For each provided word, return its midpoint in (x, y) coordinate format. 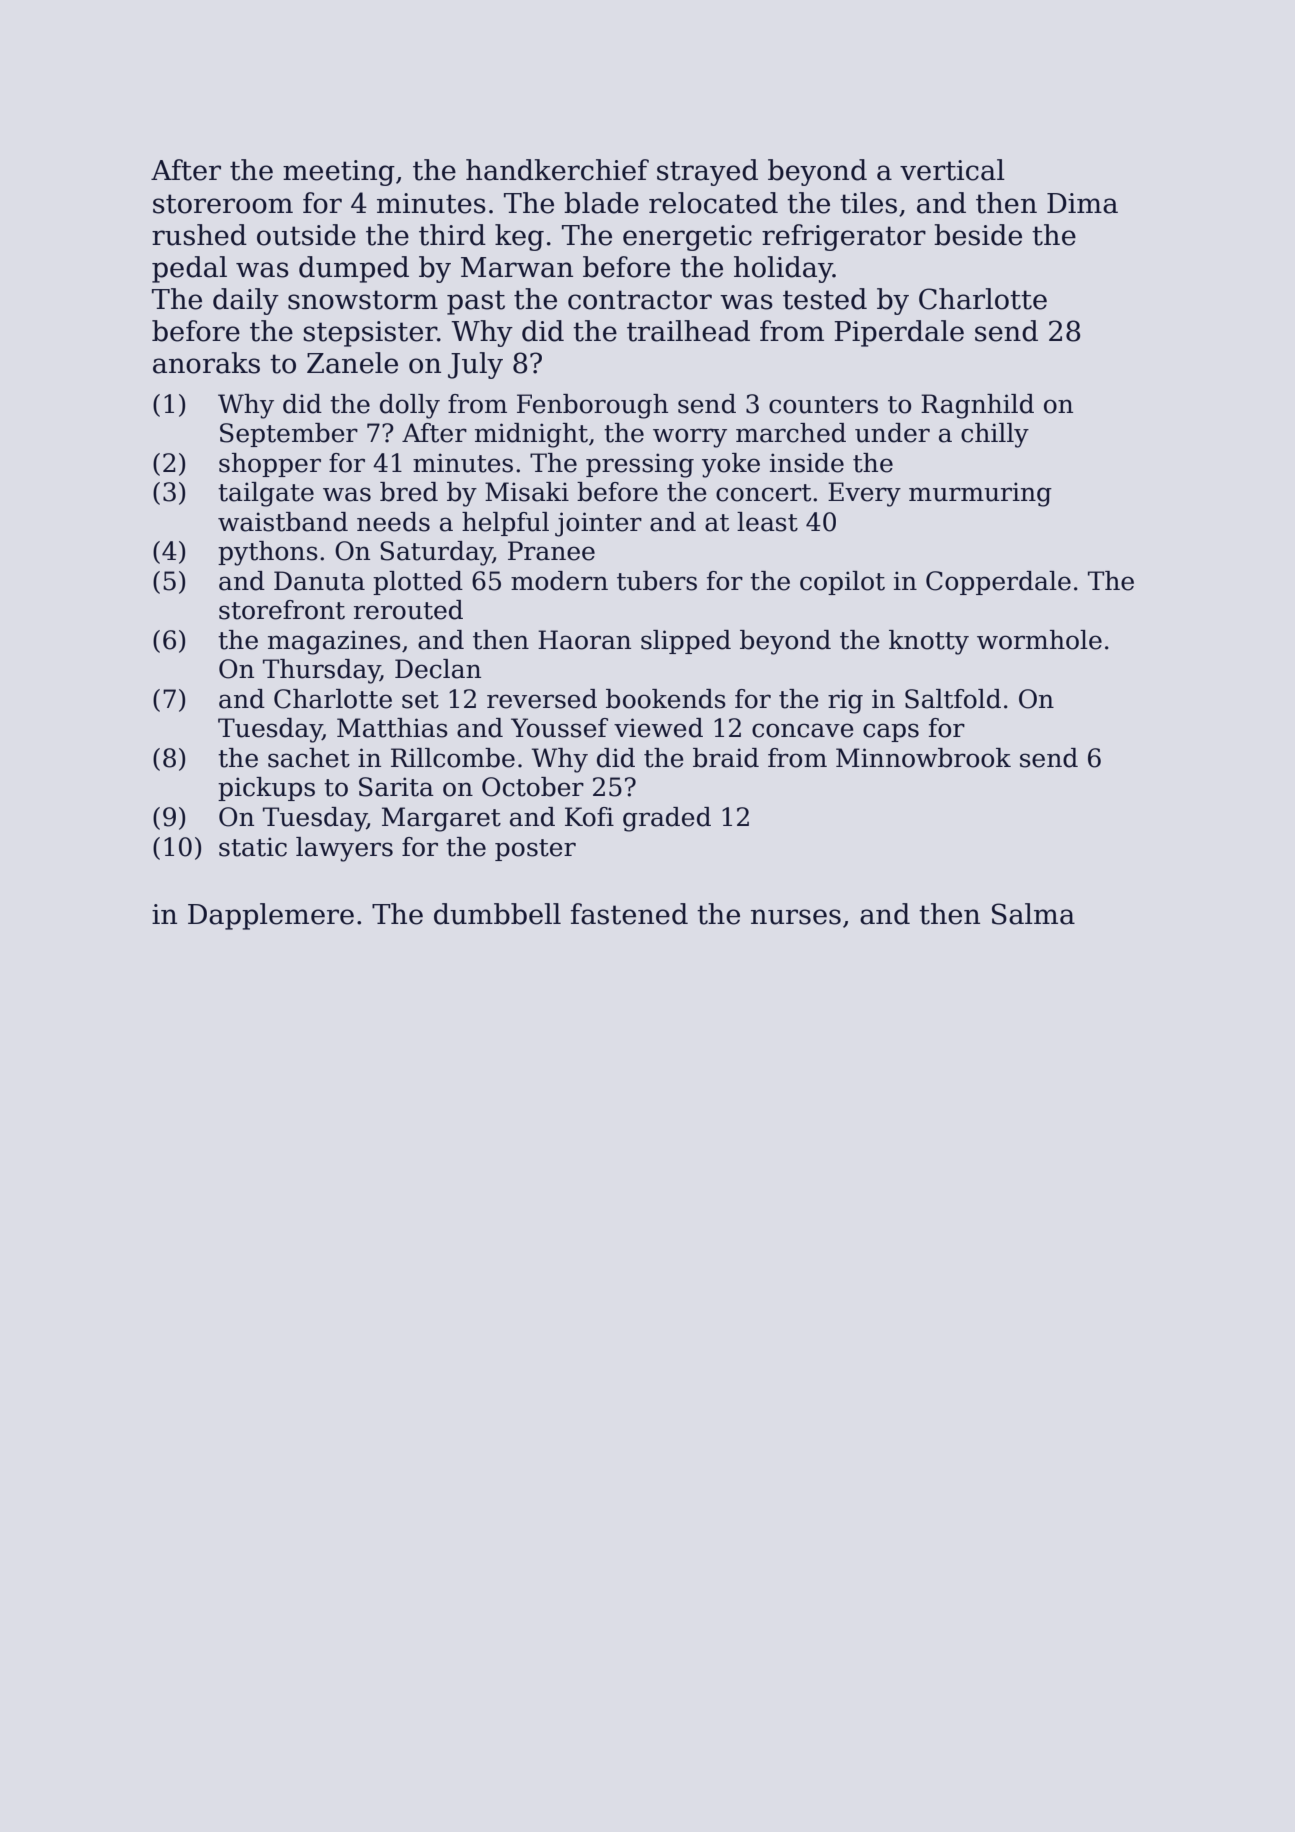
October (533, 787)
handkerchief (557, 170)
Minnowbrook (923, 758)
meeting (339, 173)
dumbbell (497, 914)
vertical (952, 170)
